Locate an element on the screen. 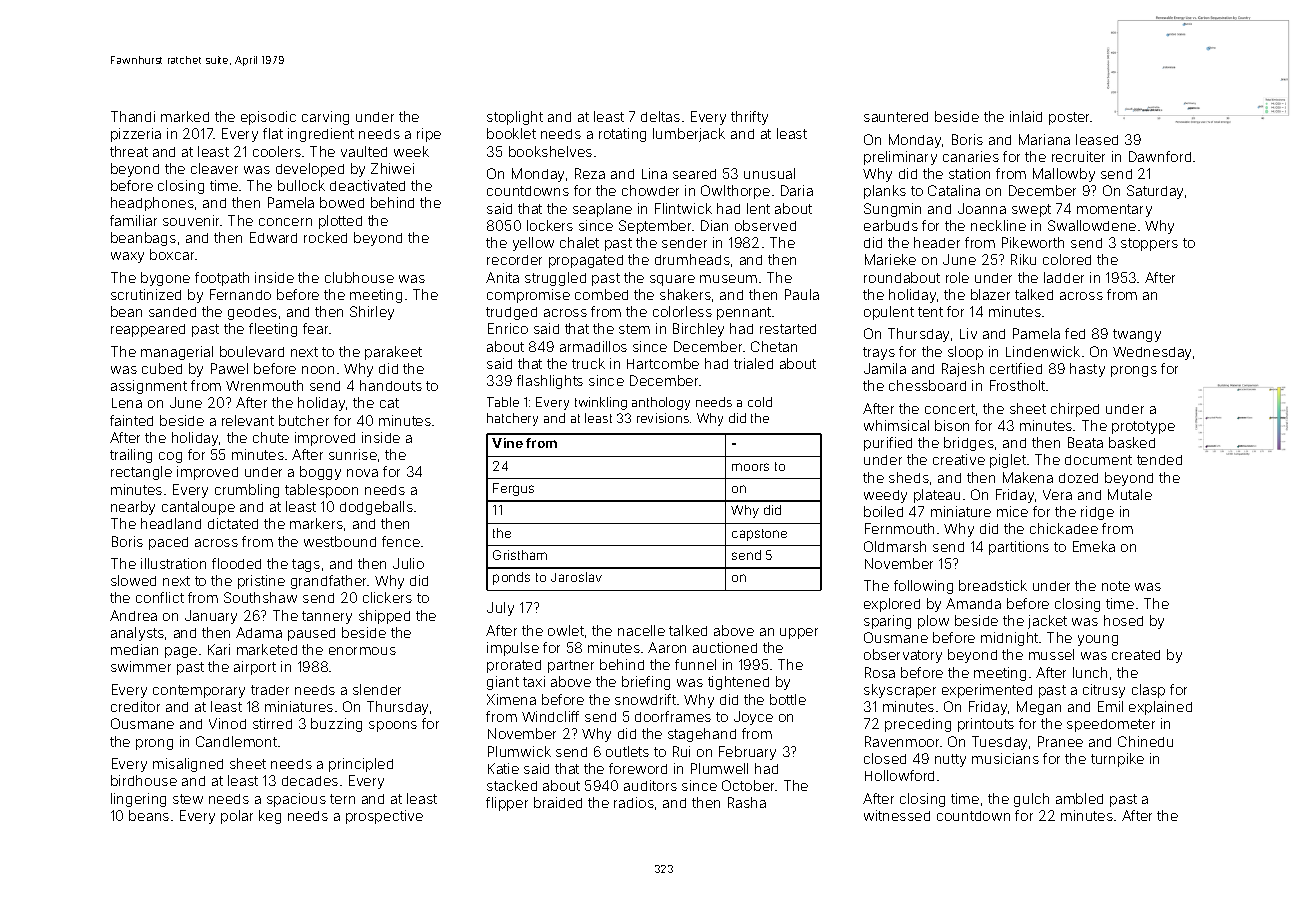  radios is located at coordinates (634, 802).
